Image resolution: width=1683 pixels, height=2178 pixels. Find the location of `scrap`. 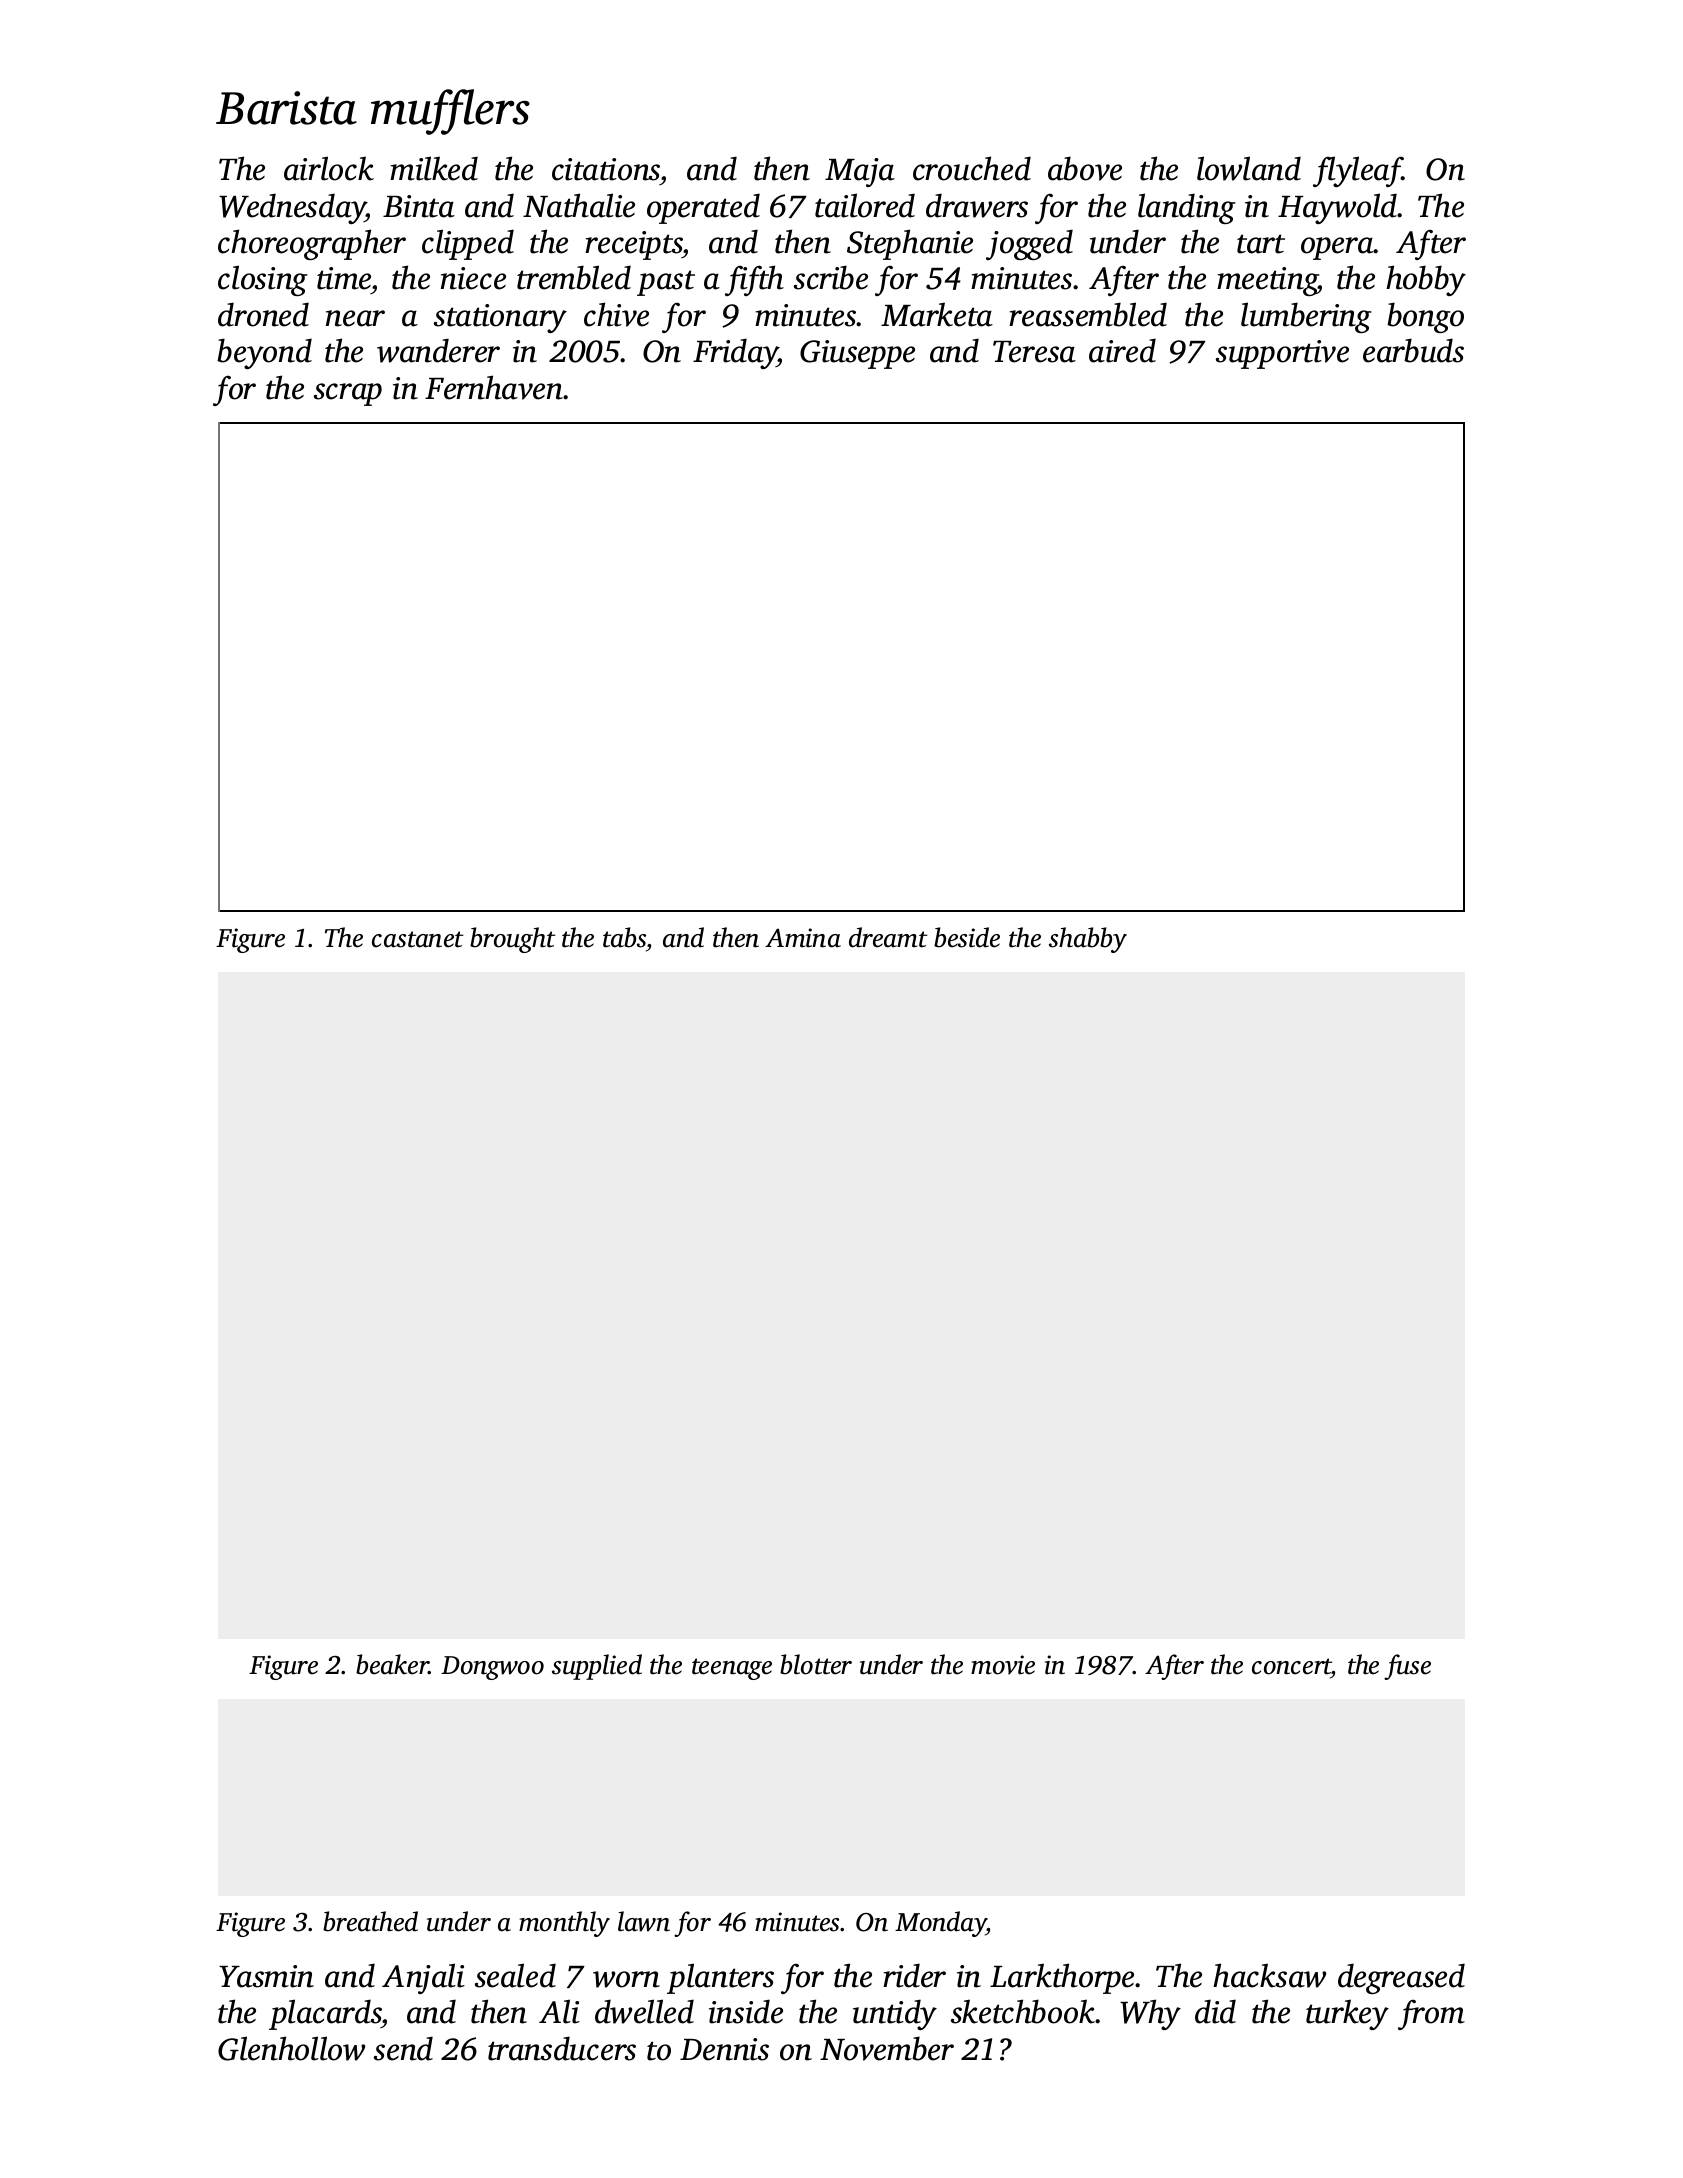

scrap is located at coordinates (348, 394).
